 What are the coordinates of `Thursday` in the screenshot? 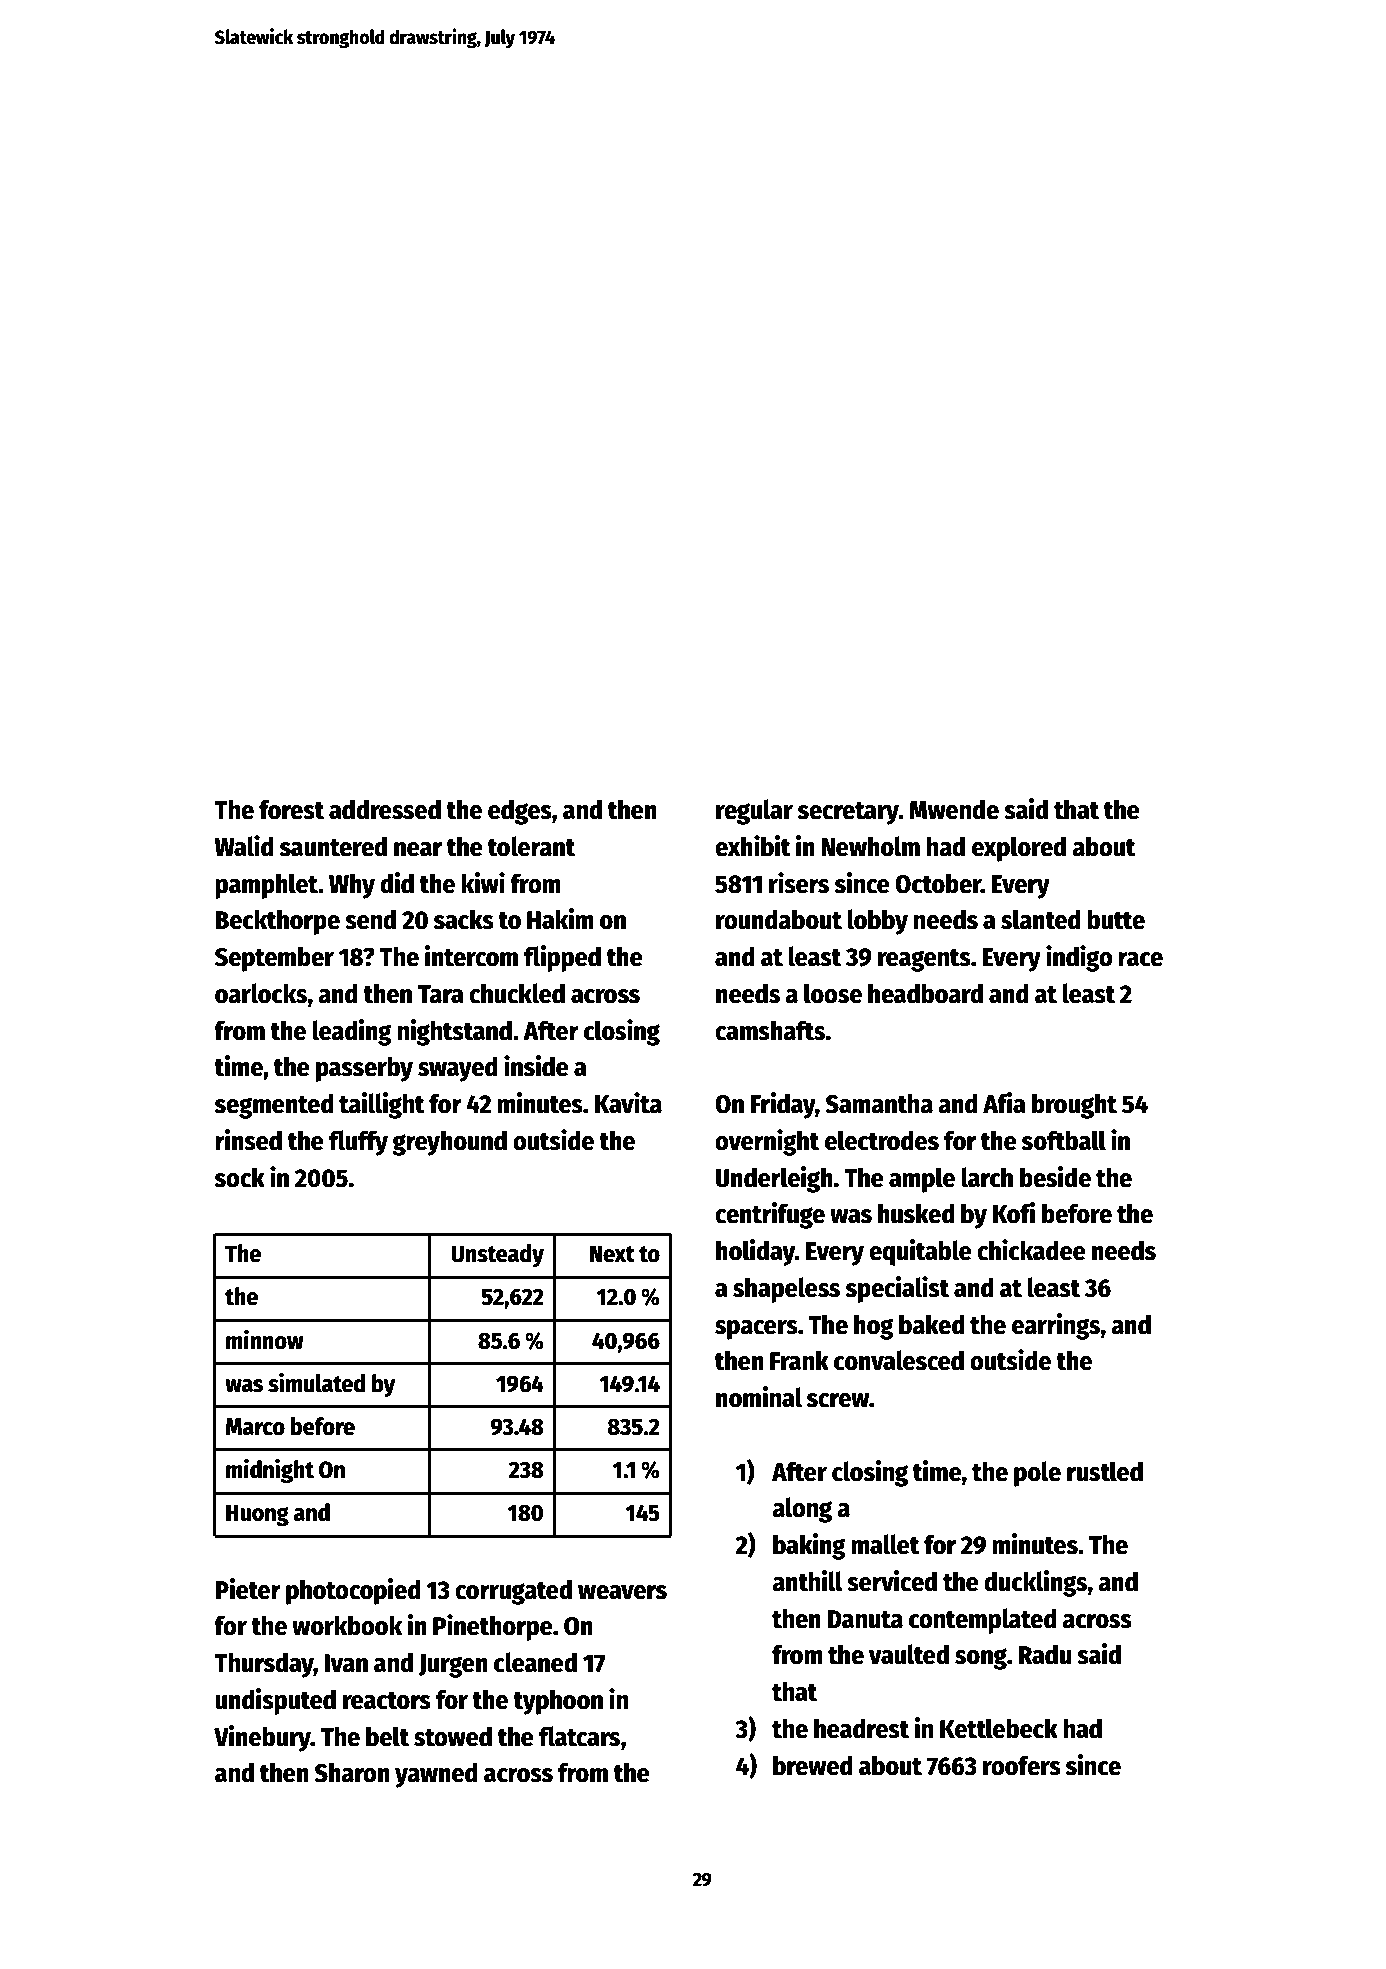 It's located at (264, 1665).
